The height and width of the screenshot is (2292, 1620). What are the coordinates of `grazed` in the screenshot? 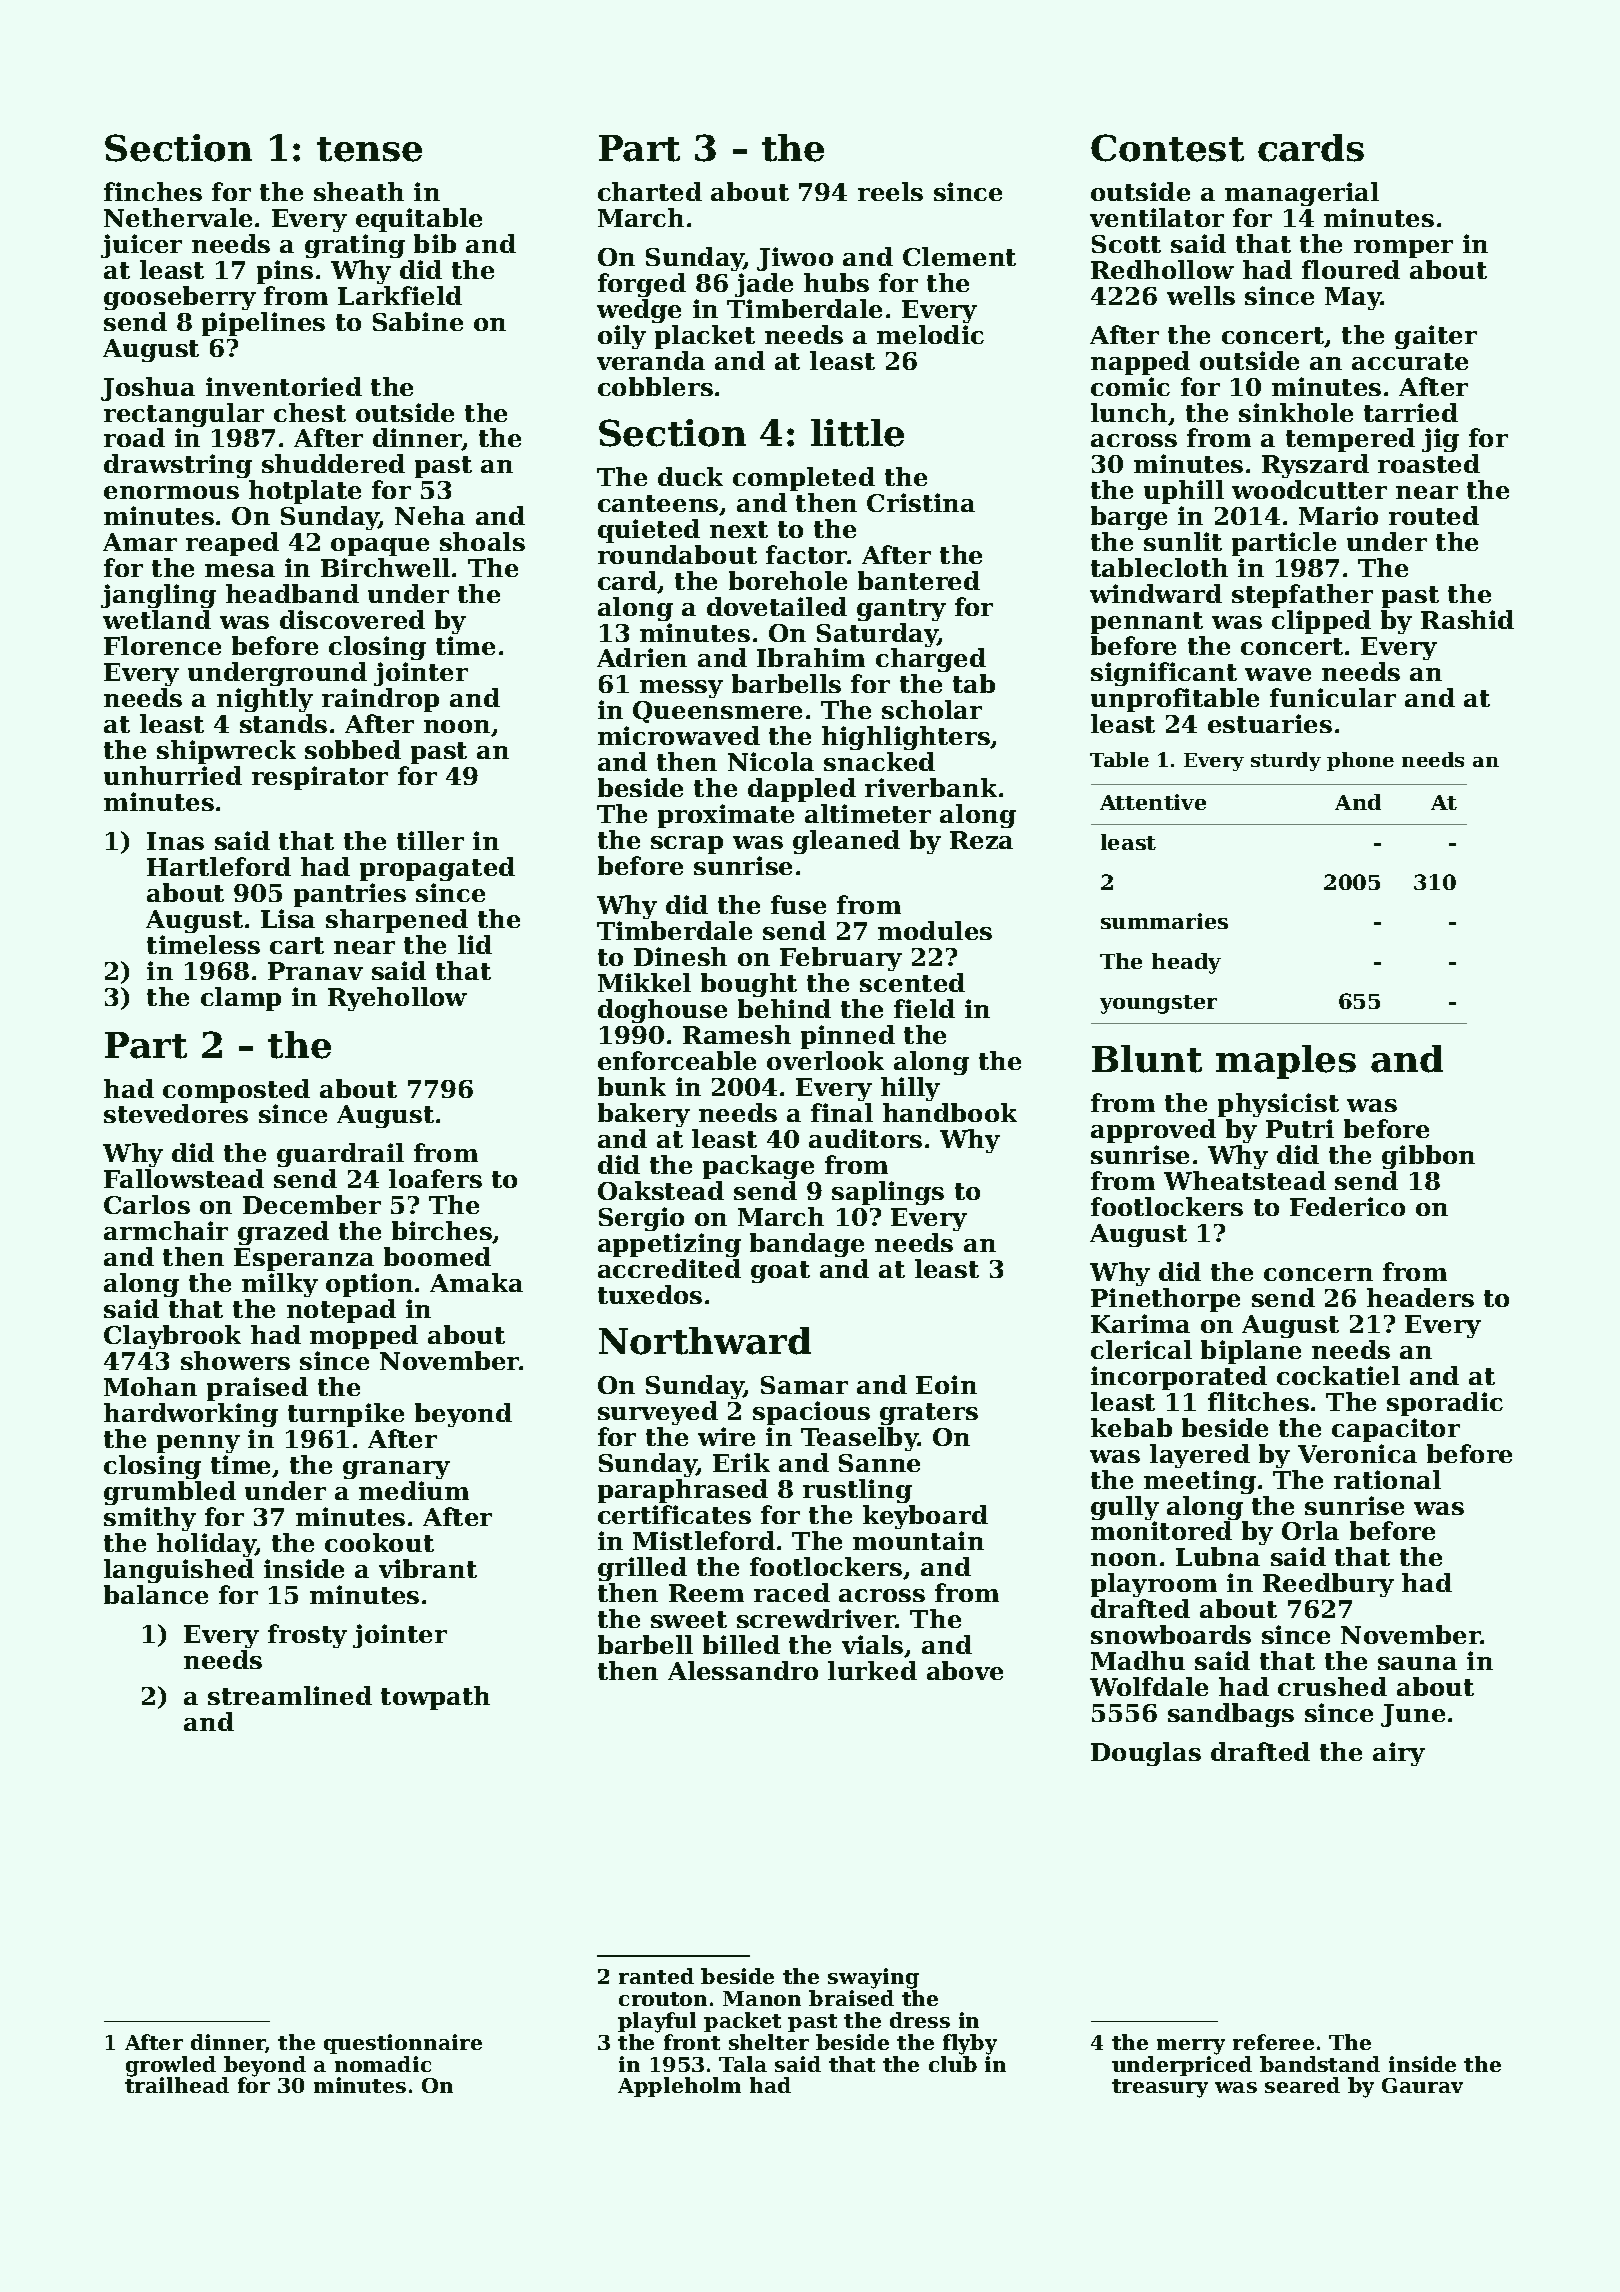 It's located at (283, 1233).
